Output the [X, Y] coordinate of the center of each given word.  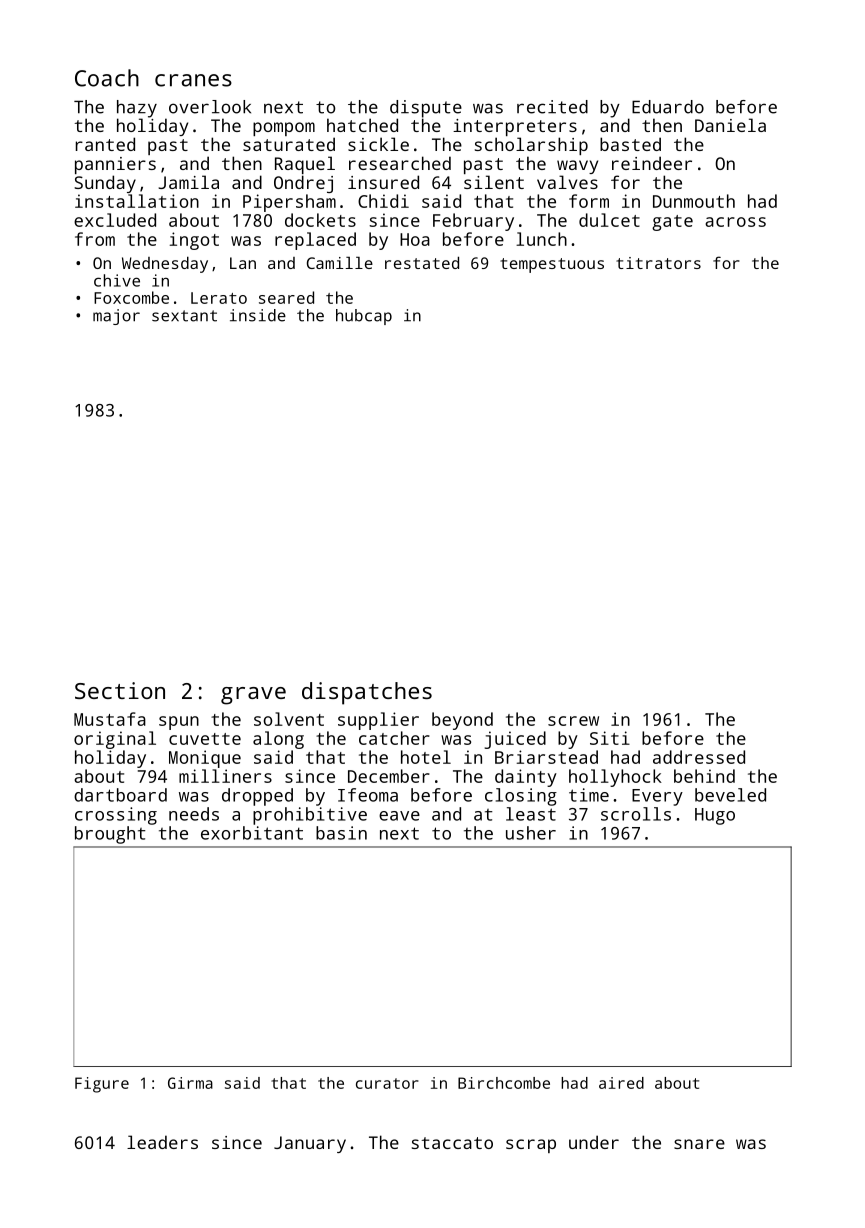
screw [573, 721]
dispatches [367, 693]
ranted [105, 144]
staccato [452, 1143]
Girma [190, 1083]
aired [621, 1083]
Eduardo [668, 107]
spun [179, 723]
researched [400, 163]
